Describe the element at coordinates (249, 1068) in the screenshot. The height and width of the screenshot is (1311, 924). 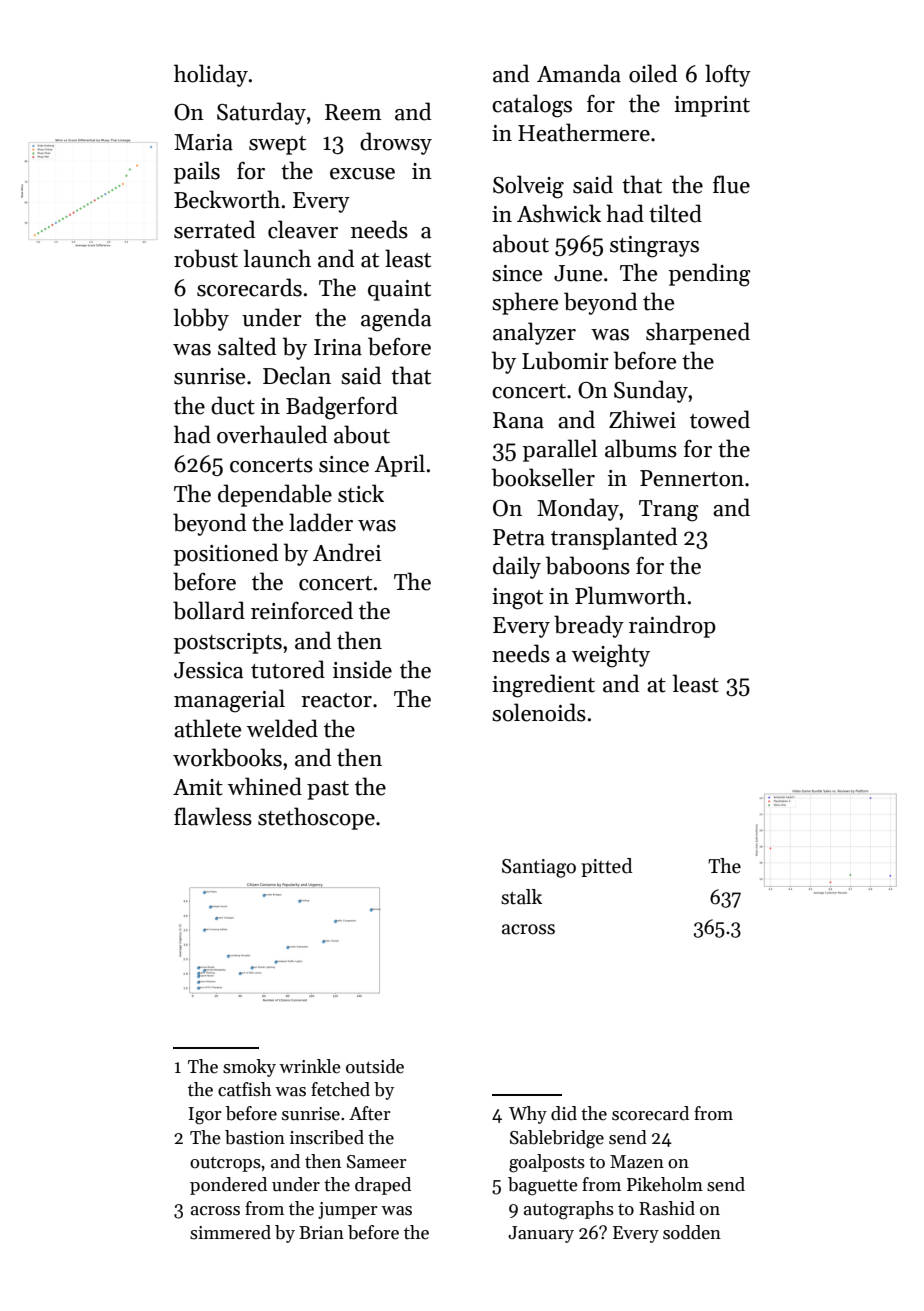
I see `smoky` at that location.
